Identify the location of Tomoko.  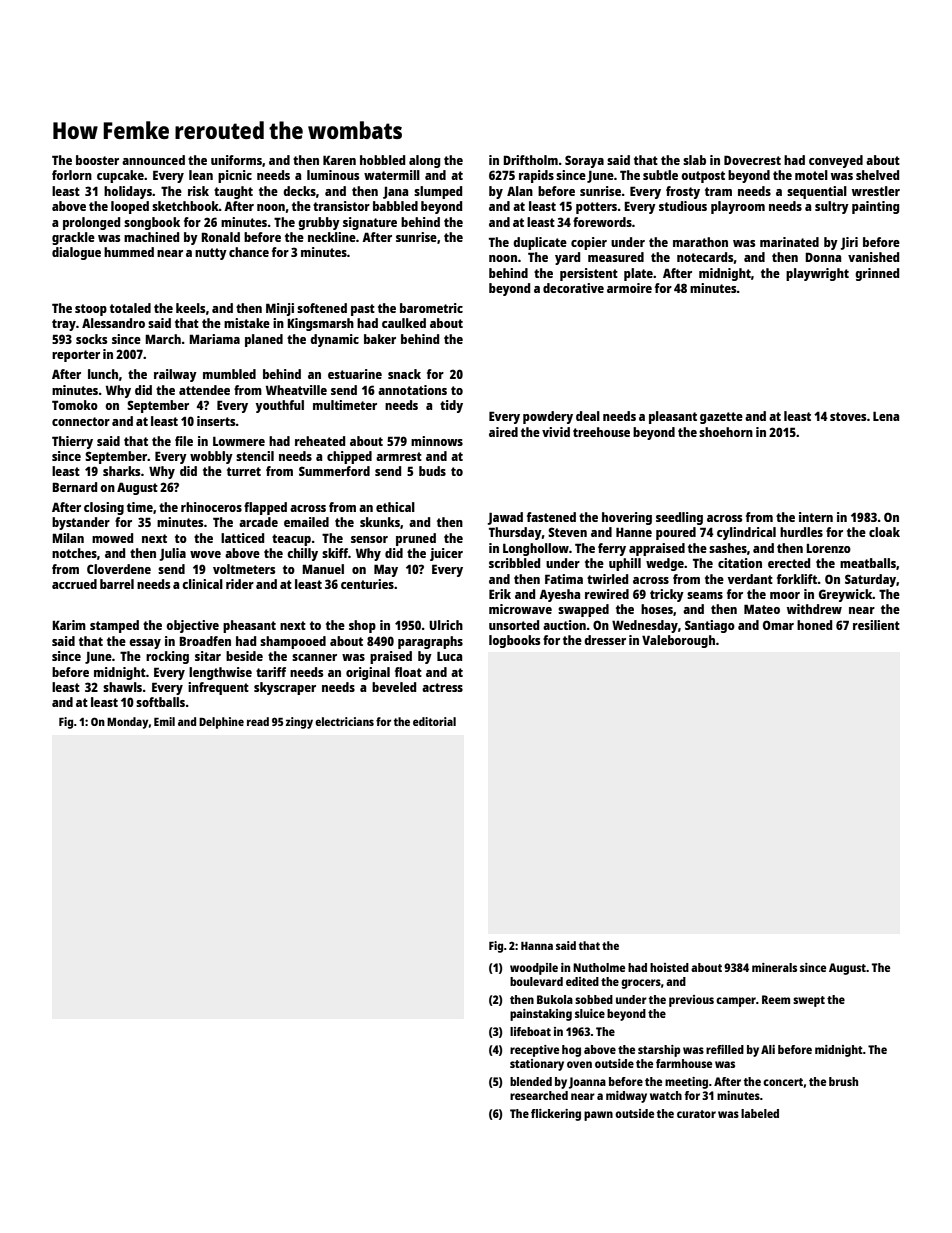
(75, 405).
